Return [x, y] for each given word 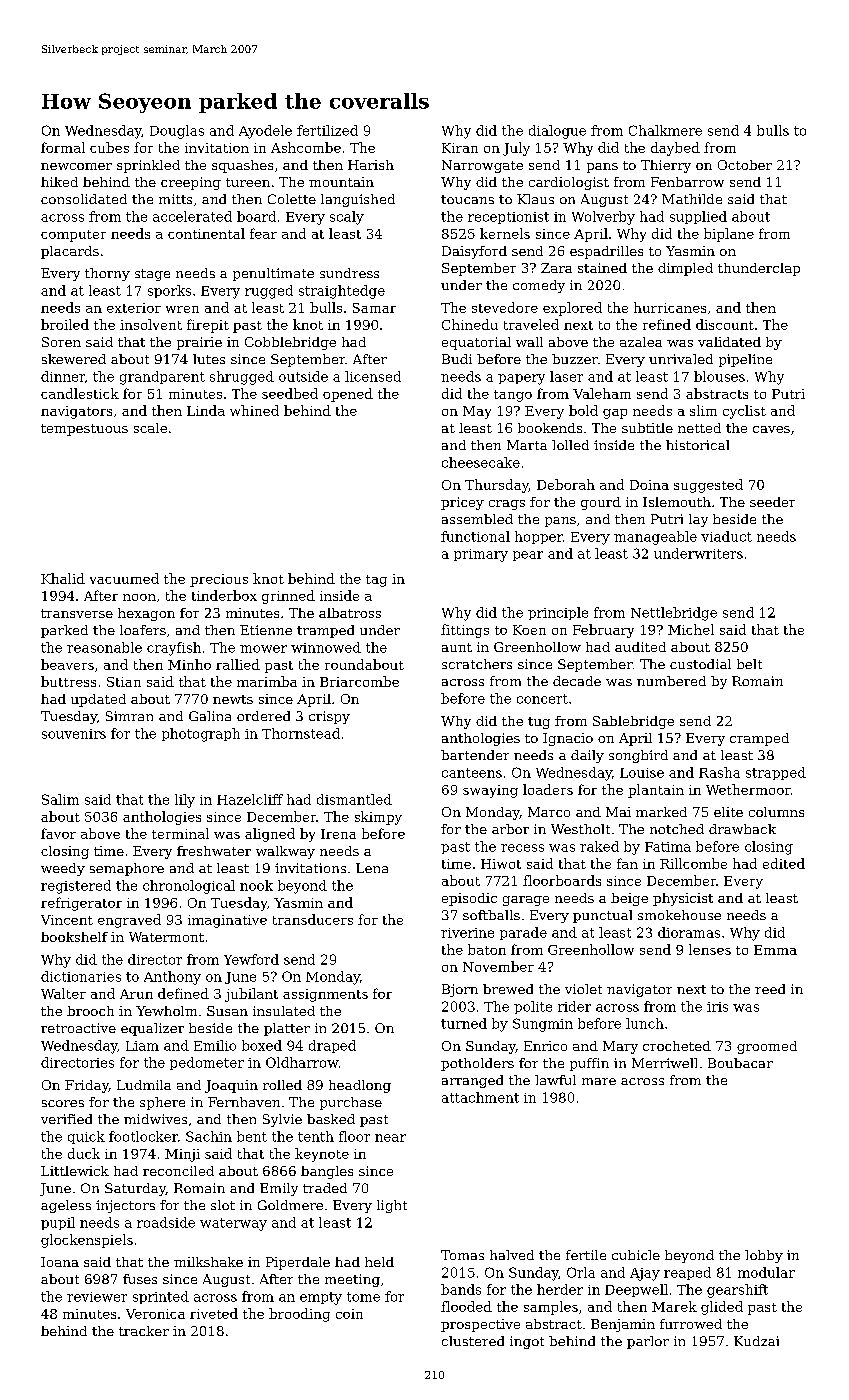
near [390, 1138]
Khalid [63, 578]
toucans [467, 199]
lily [185, 801]
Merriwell [664, 1063]
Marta [527, 445]
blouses [719, 376]
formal [63, 147]
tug [539, 723]
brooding [299, 1315]
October [745, 165]
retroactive [78, 1028]
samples [551, 1308]
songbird [638, 756]
